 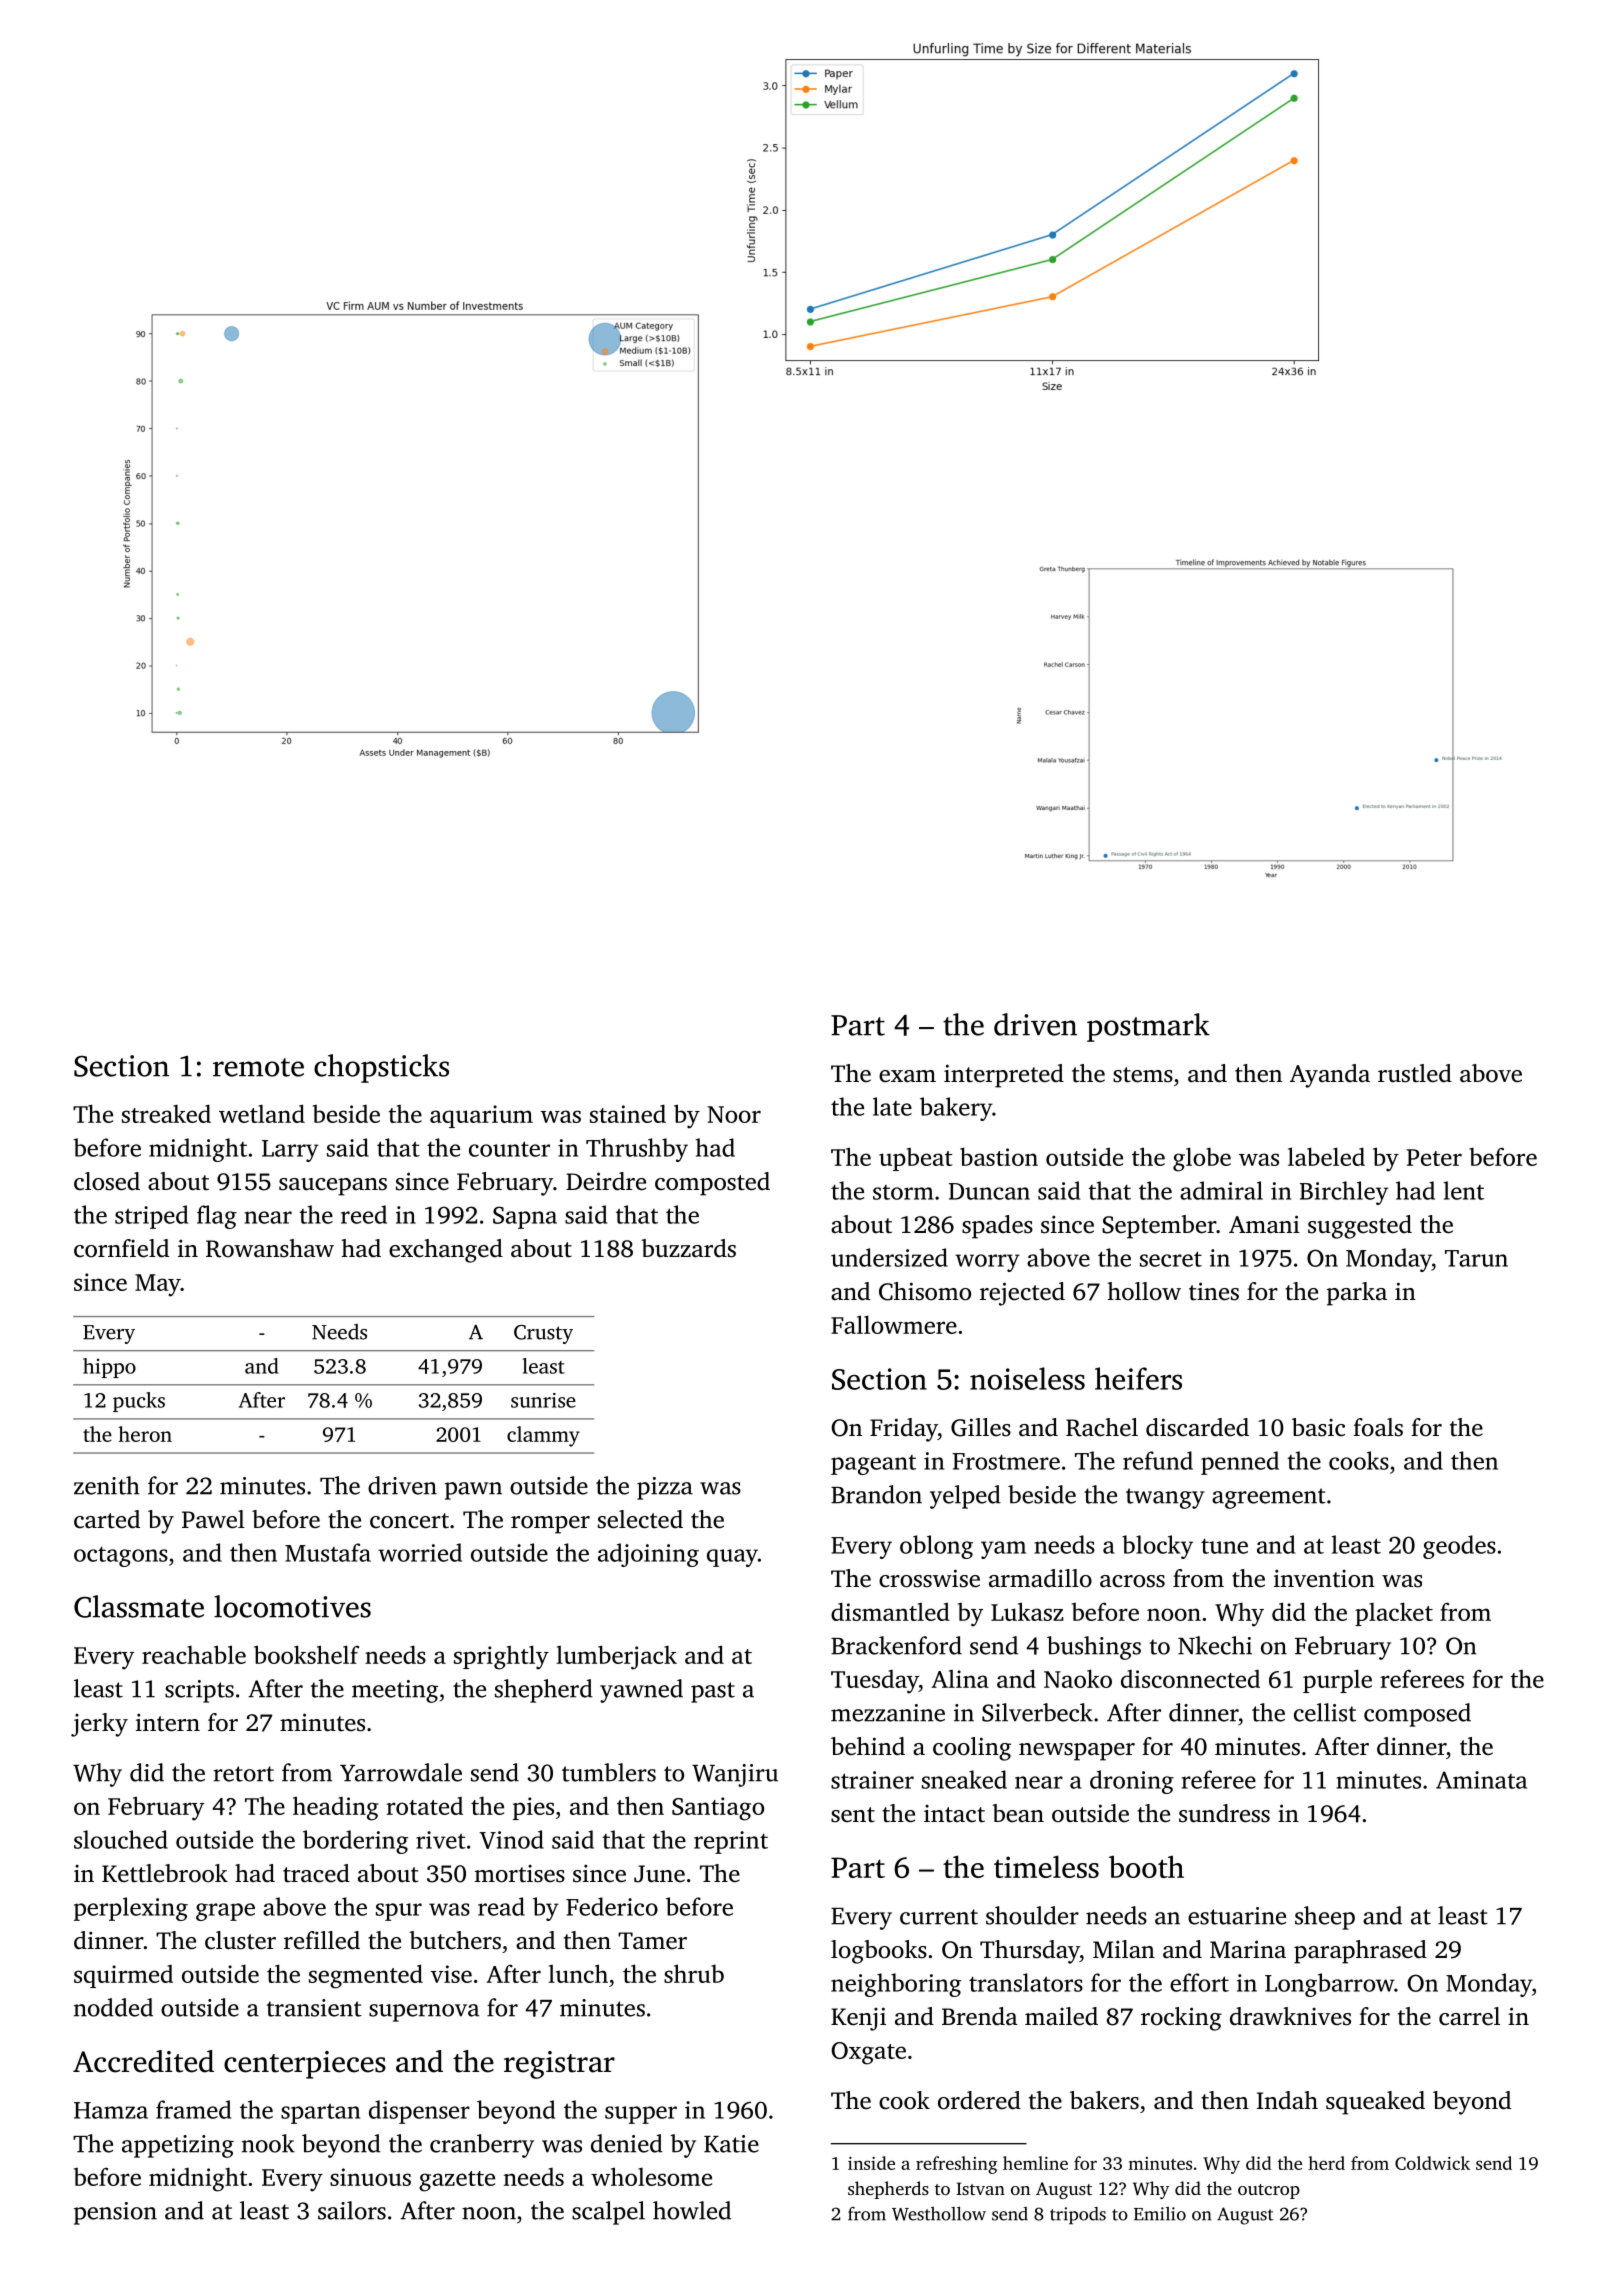 I want to click on pension, so click(x=115, y=2213).
